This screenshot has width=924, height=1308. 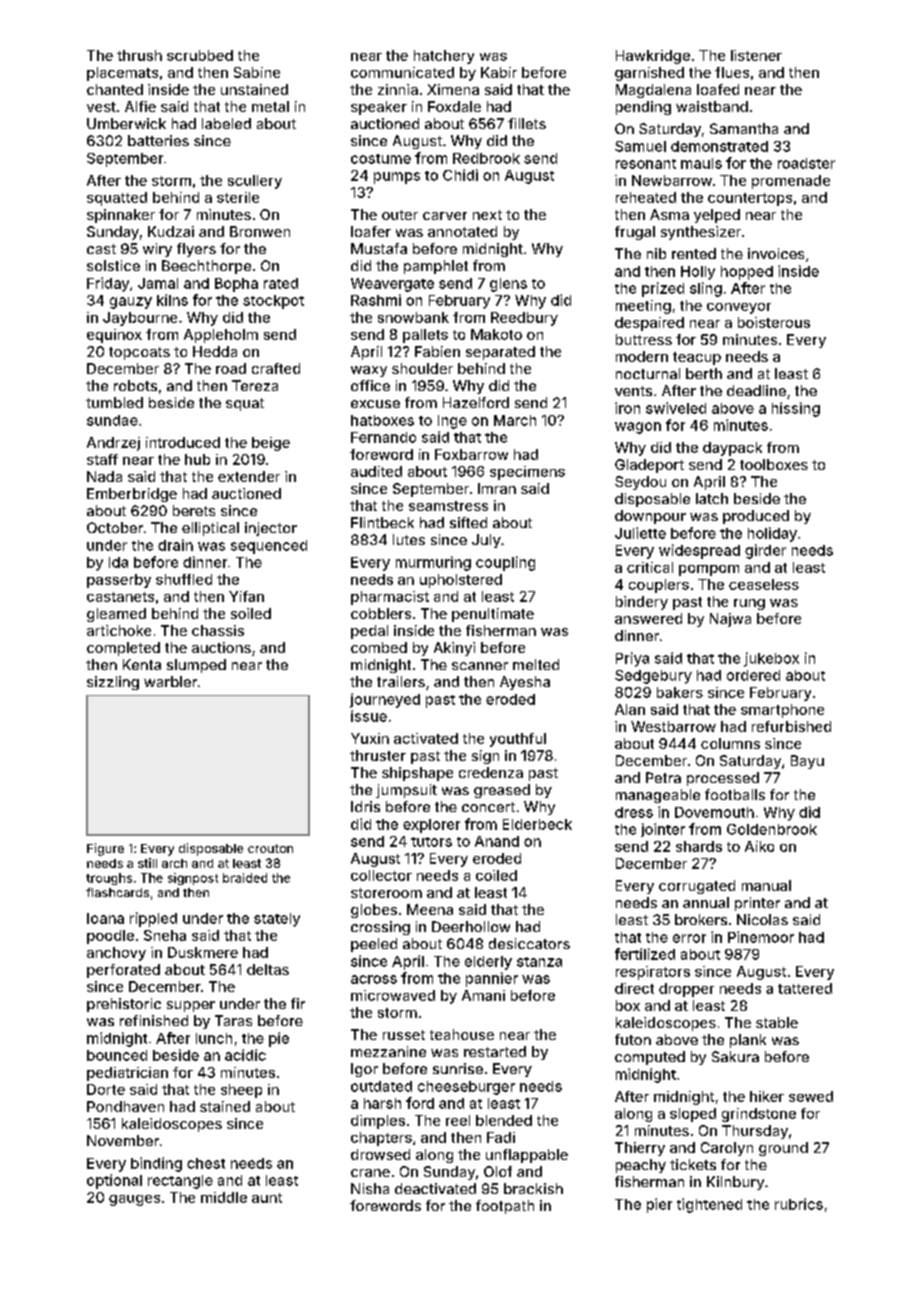 I want to click on aunt, so click(x=267, y=1198).
